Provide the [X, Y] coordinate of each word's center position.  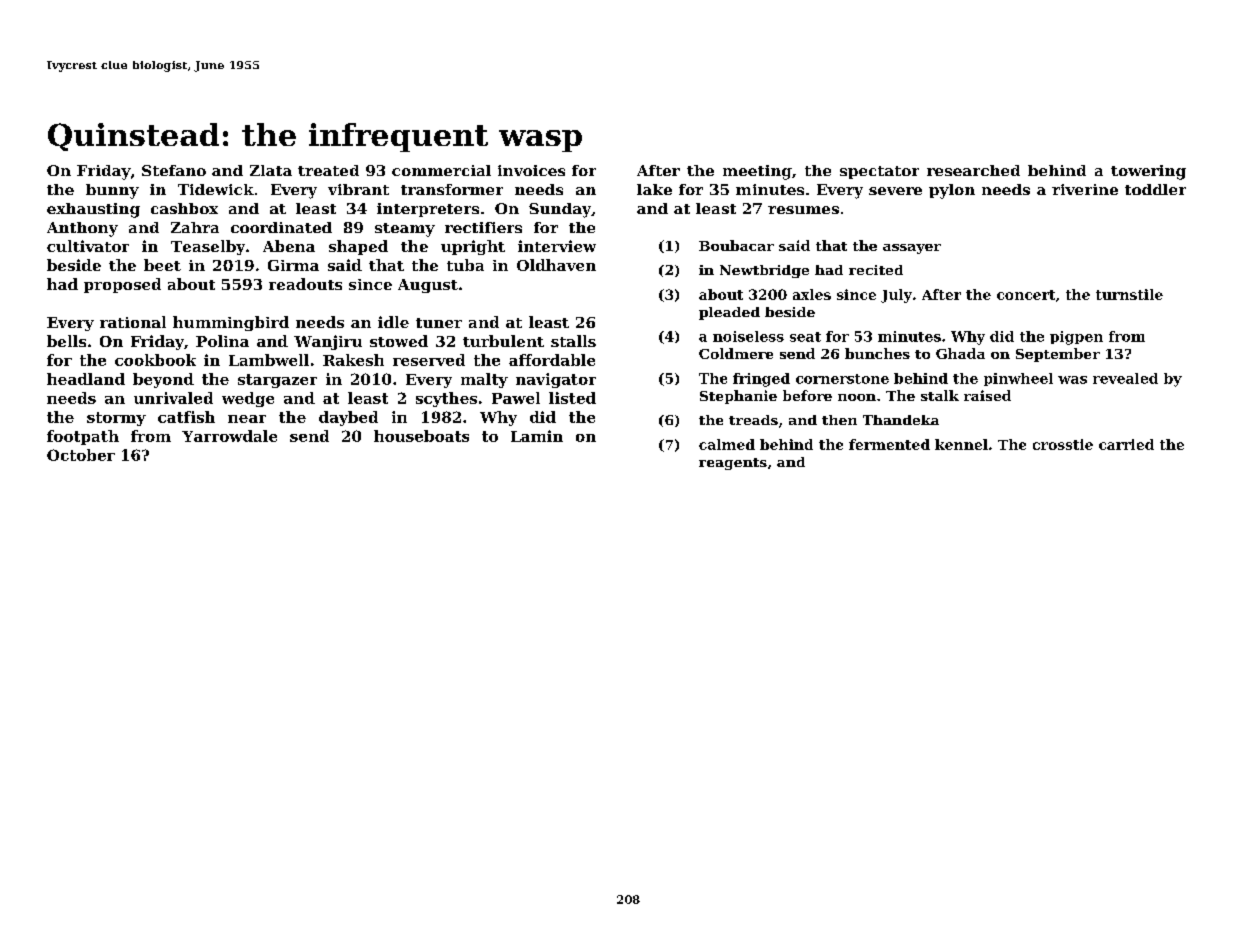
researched [973, 170]
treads [753, 420]
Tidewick [216, 189]
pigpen [1076, 338]
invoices [531, 170]
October [81, 455]
